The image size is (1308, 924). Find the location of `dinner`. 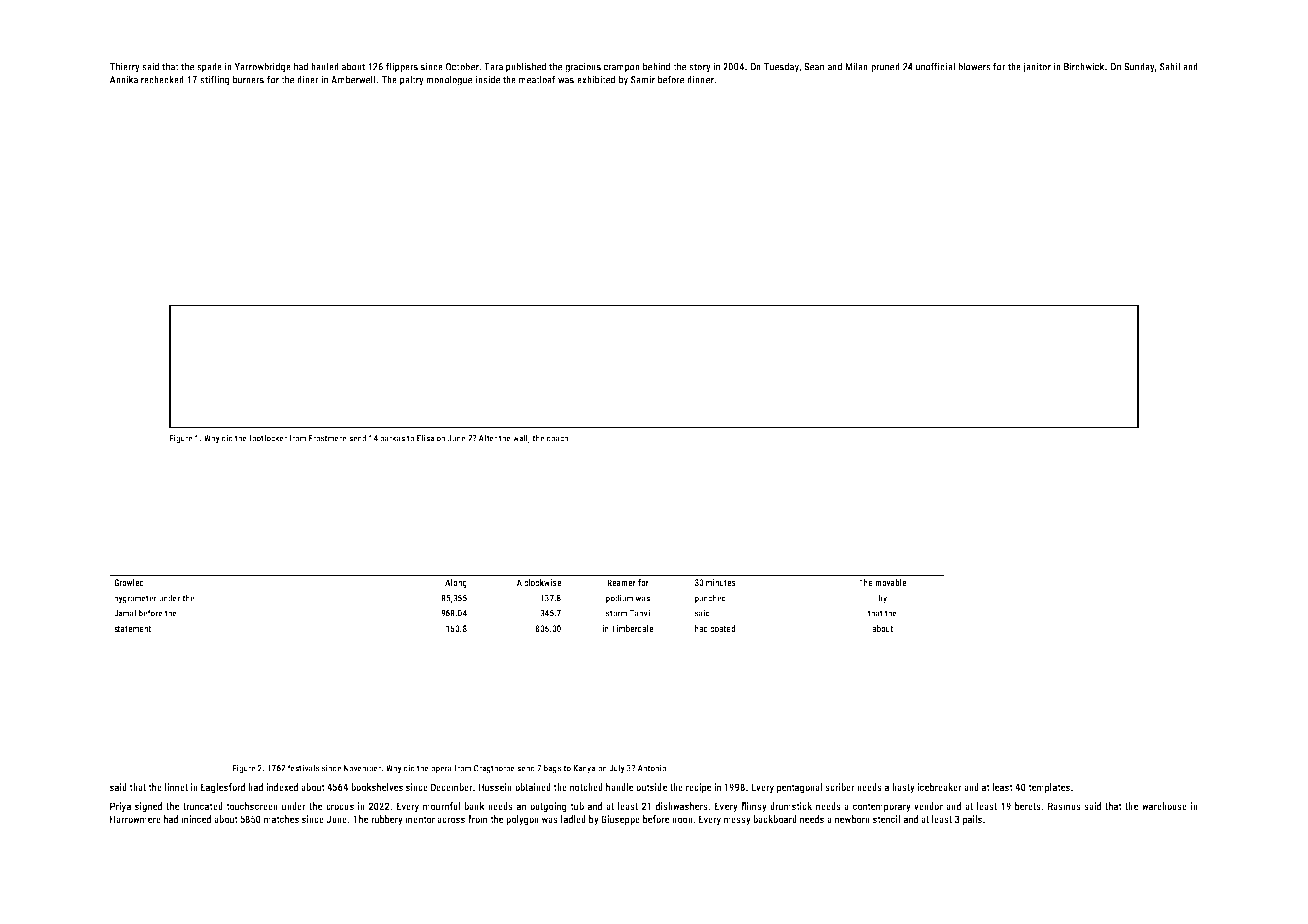

dinner is located at coordinates (700, 79).
